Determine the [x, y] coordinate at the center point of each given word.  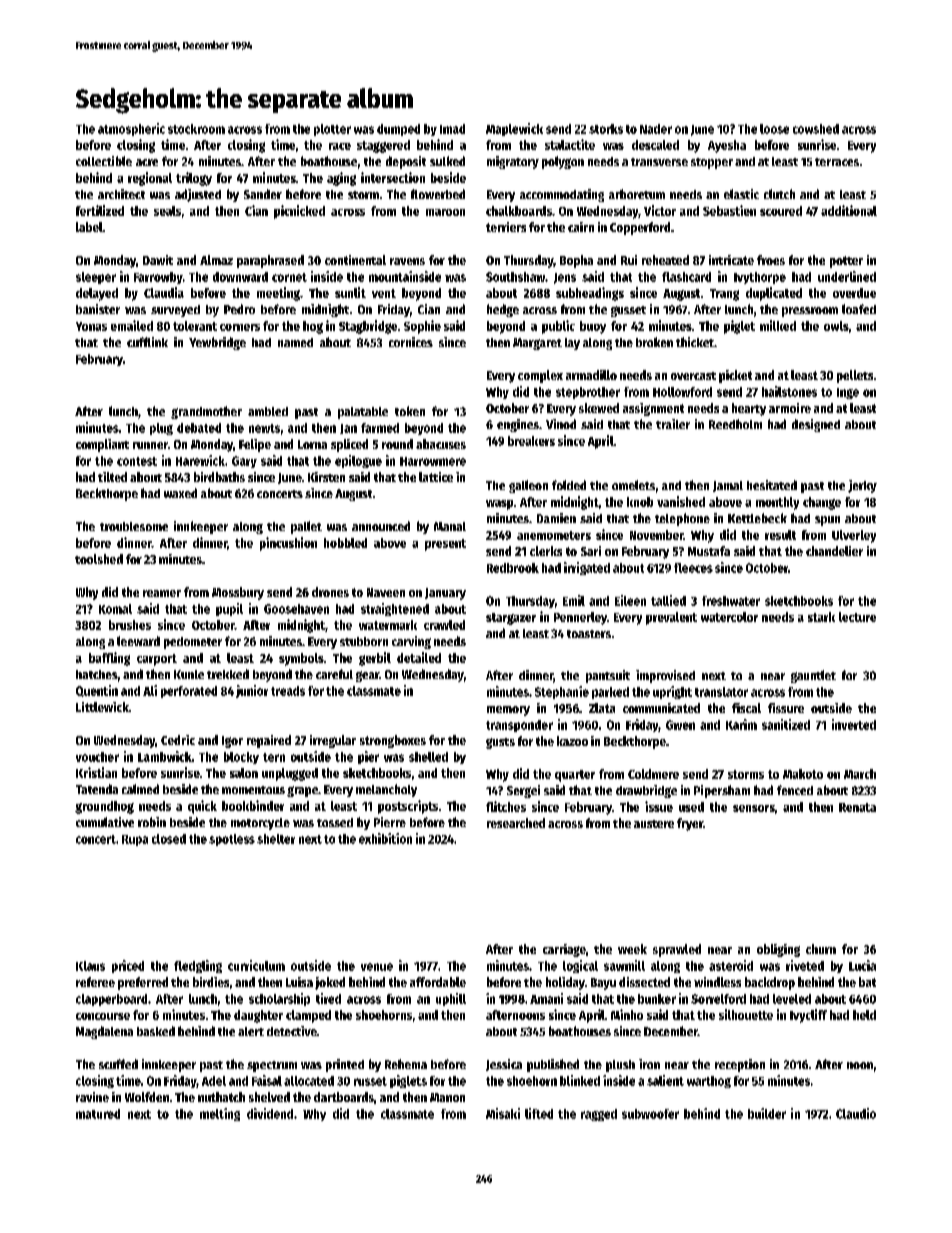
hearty [749, 409]
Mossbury [238, 593]
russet [370, 1081]
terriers [506, 227]
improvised [665, 676]
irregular [333, 741]
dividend [270, 1113]
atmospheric [131, 129]
